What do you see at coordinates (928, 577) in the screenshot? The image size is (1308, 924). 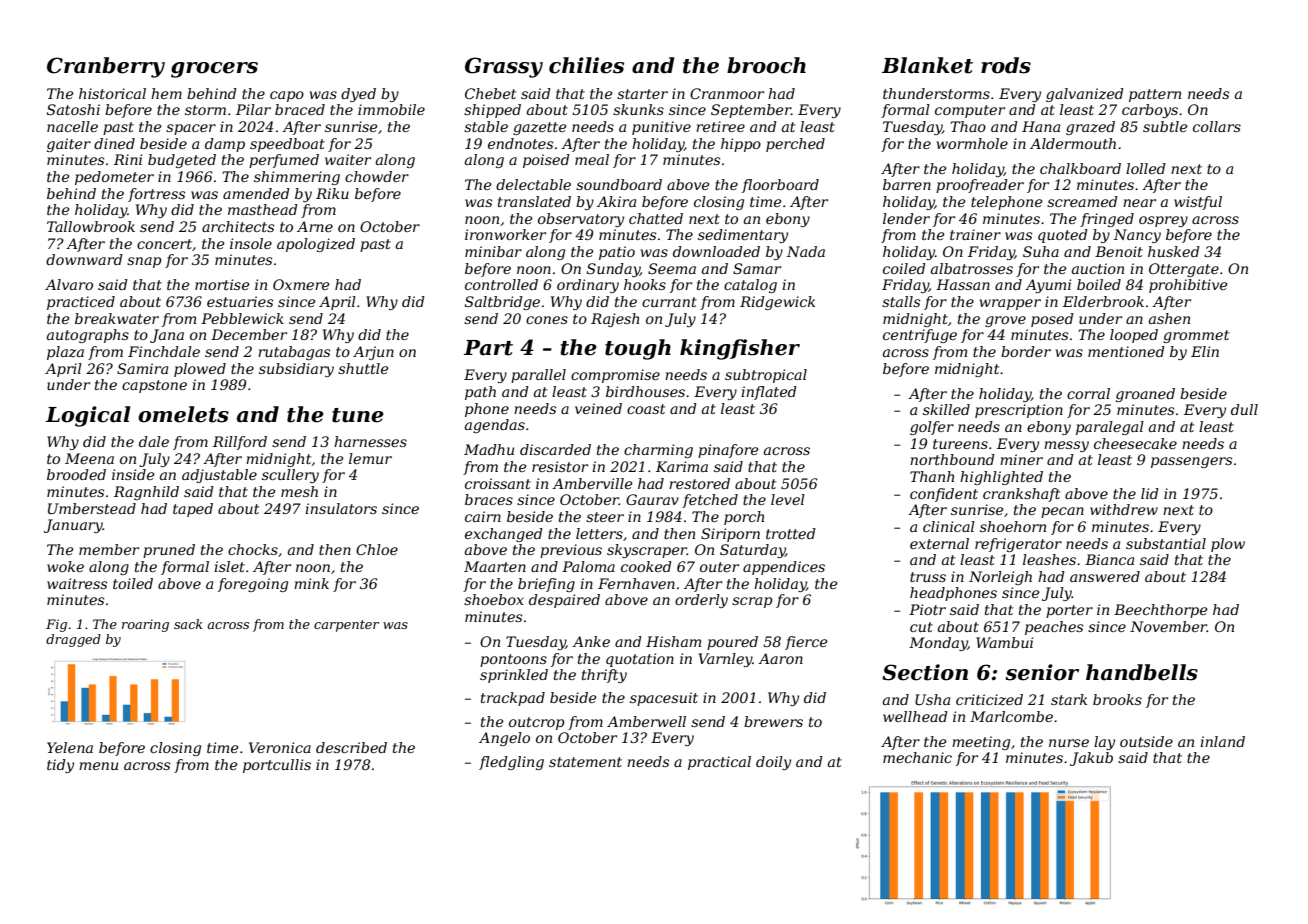 I see `truss` at bounding box center [928, 577].
